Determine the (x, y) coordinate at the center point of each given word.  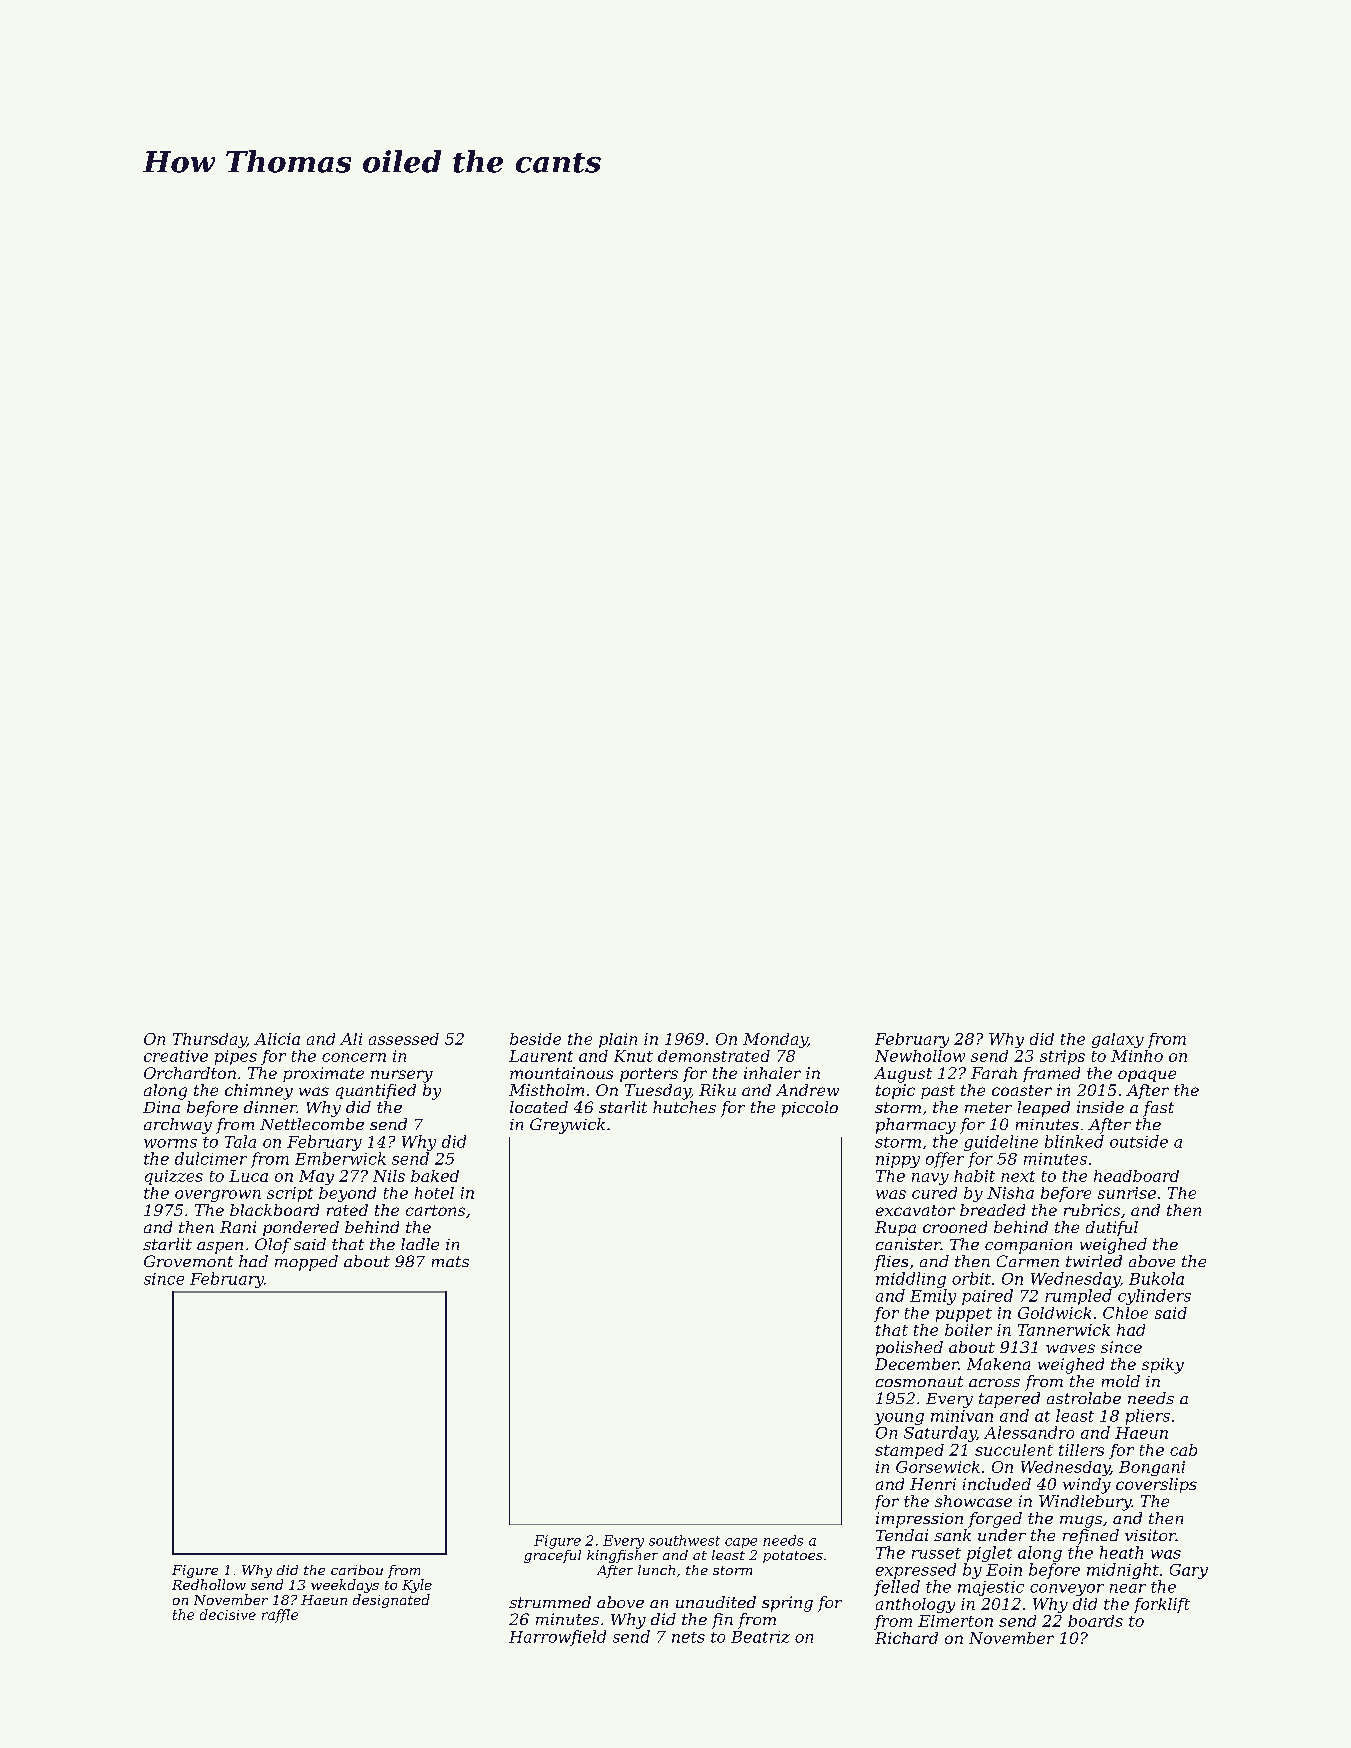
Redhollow (209, 1584)
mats (450, 1261)
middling (911, 1280)
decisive (228, 1614)
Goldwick (1054, 1313)
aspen (220, 1248)
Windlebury (1085, 1503)
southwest (684, 1540)
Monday (775, 1040)
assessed (404, 1039)
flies (891, 1263)
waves (1070, 1348)
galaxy (1118, 1040)
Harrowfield (557, 1638)
